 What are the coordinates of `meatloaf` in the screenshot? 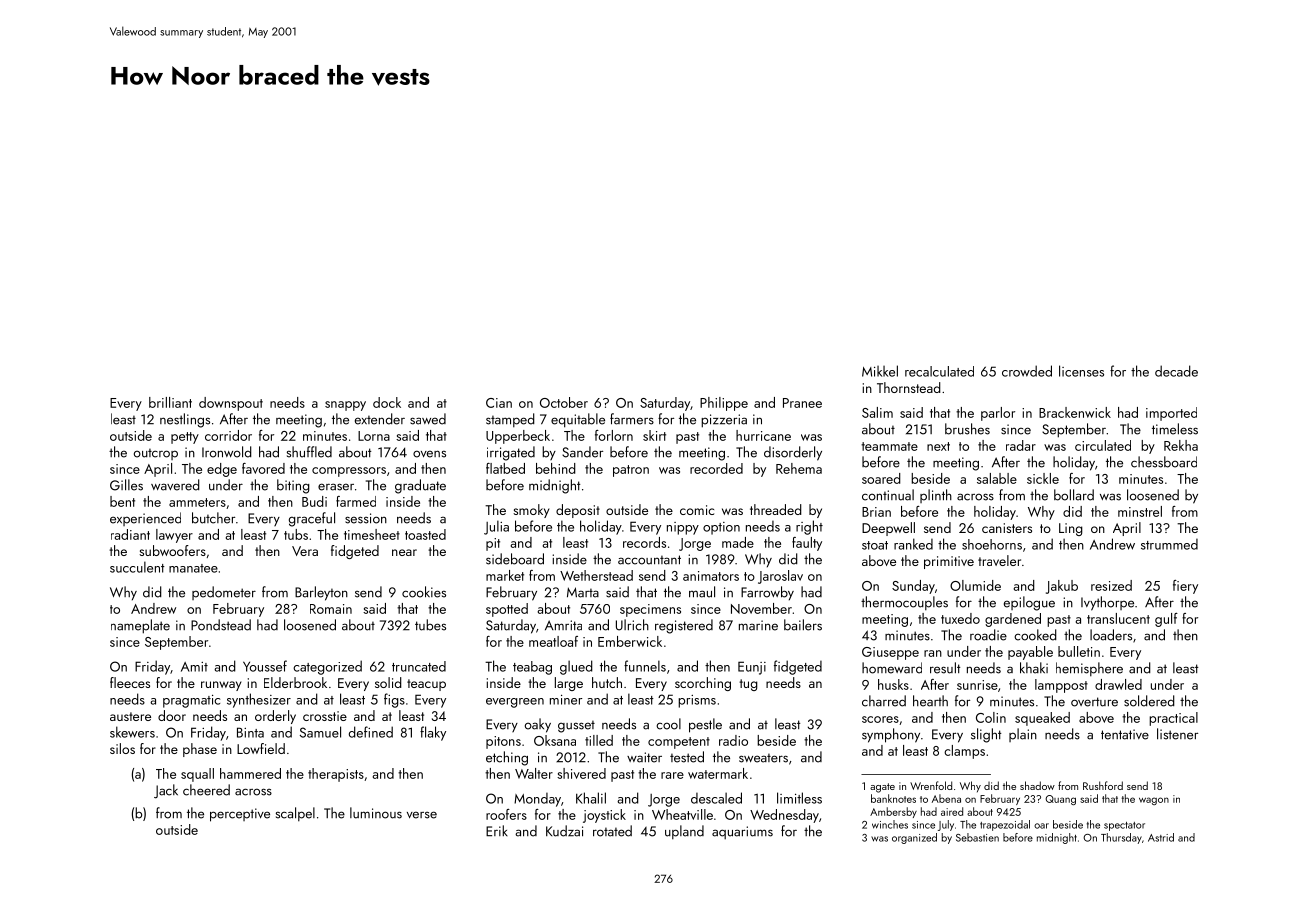 It's located at (553, 641).
